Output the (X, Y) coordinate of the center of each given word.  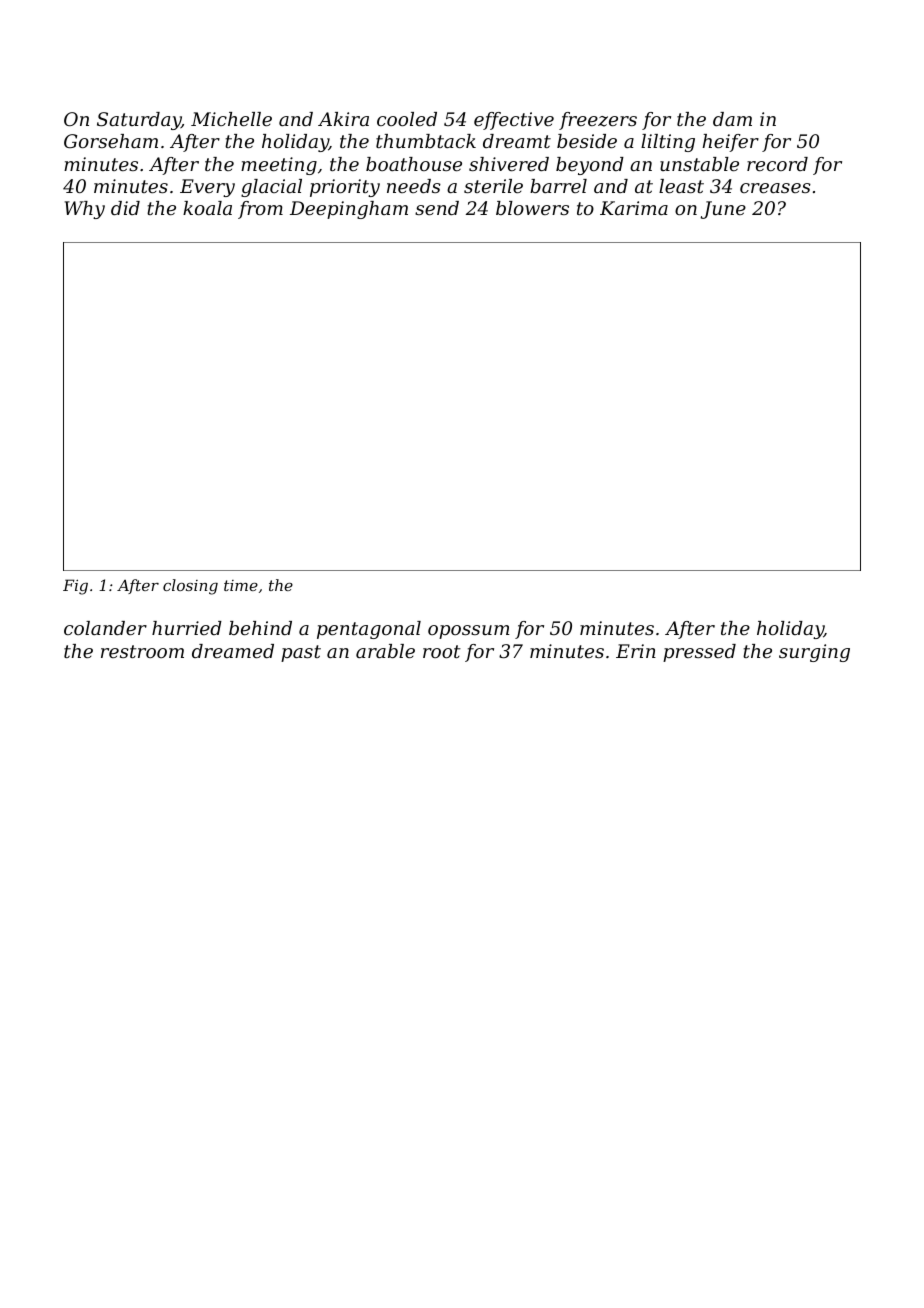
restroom (142, 651)
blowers (532, 208)
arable (385, 651)
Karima (634, 208)
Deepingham (349, 210)
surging (814, 653)
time (241, 585)
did (125, 208)
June (723, 210)
